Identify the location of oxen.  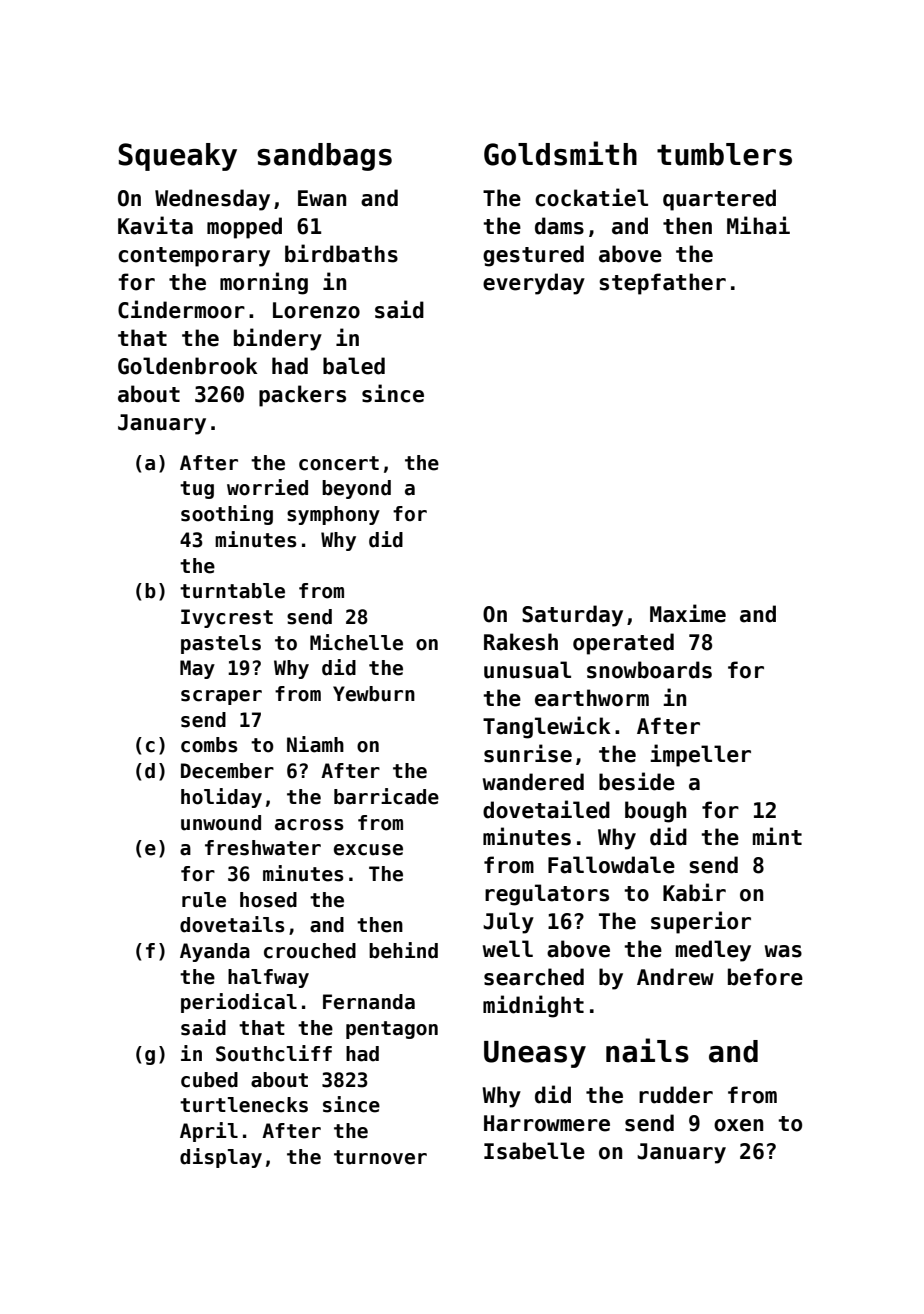
(738, 1125).
